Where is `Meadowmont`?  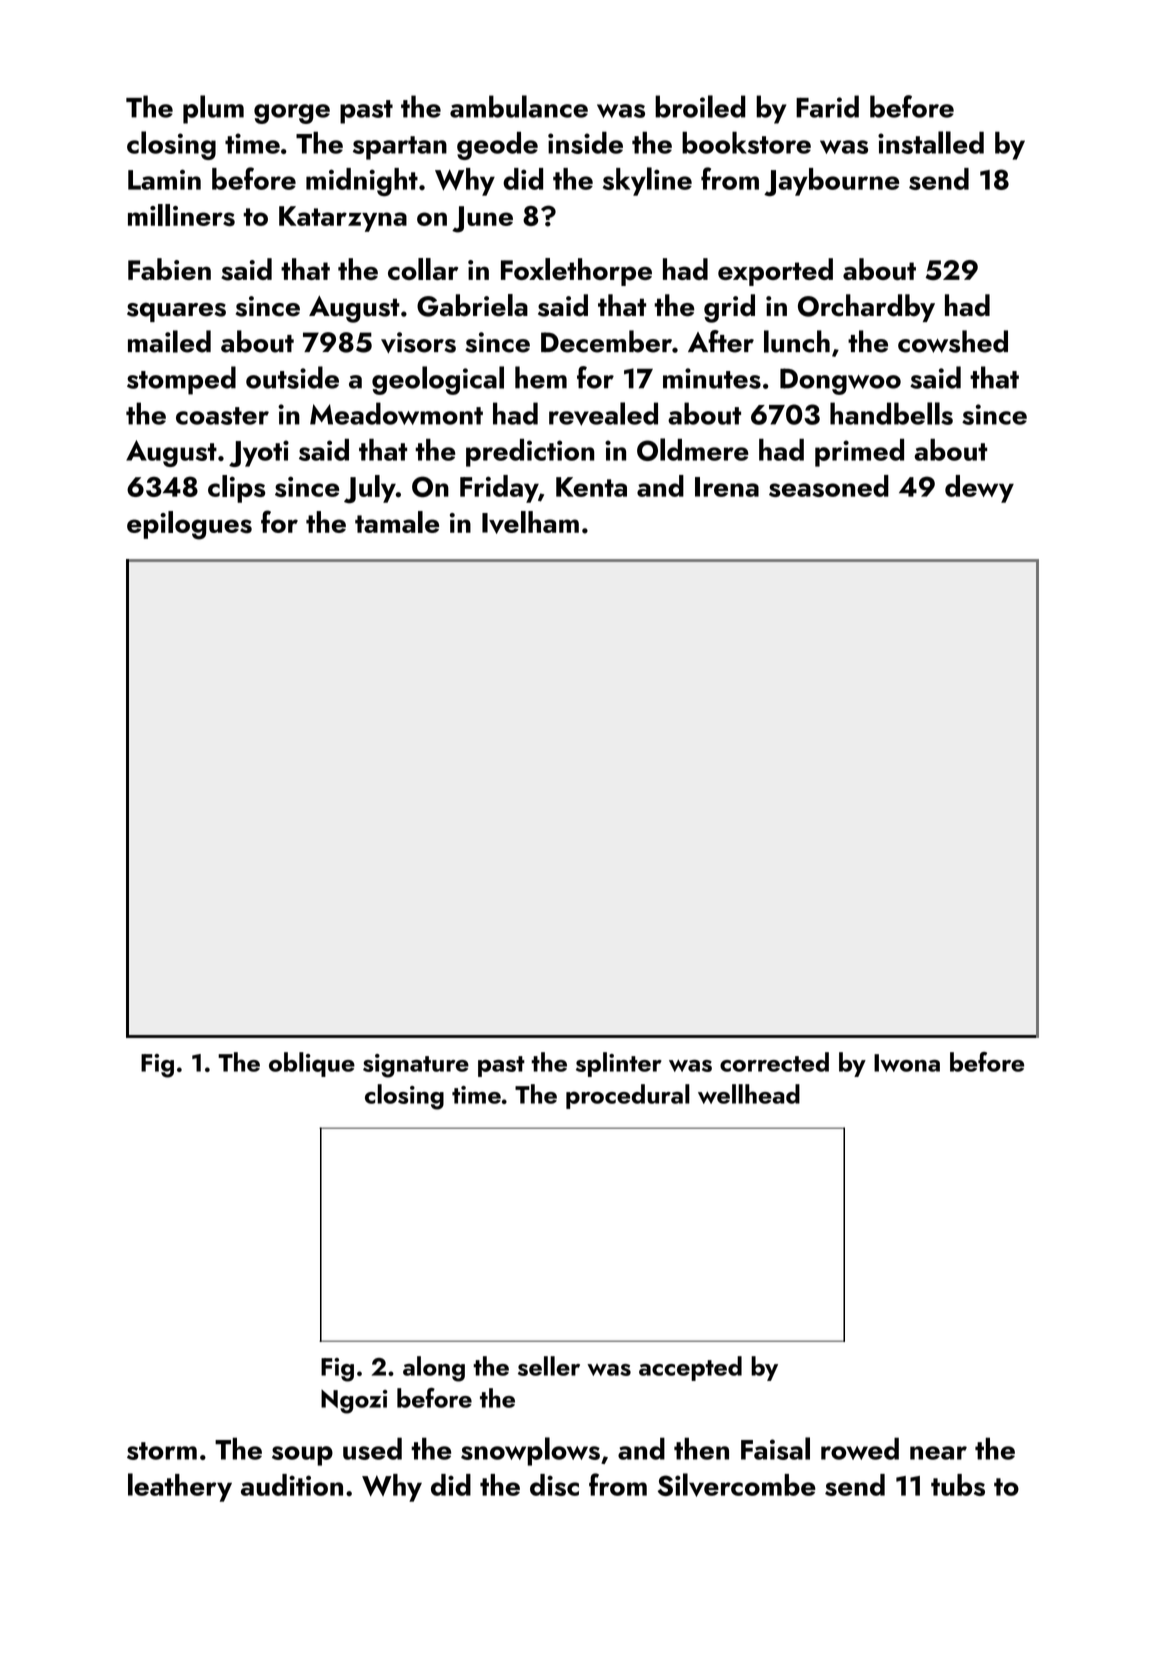
Meadowmont is located at coordinates (396, 413).
